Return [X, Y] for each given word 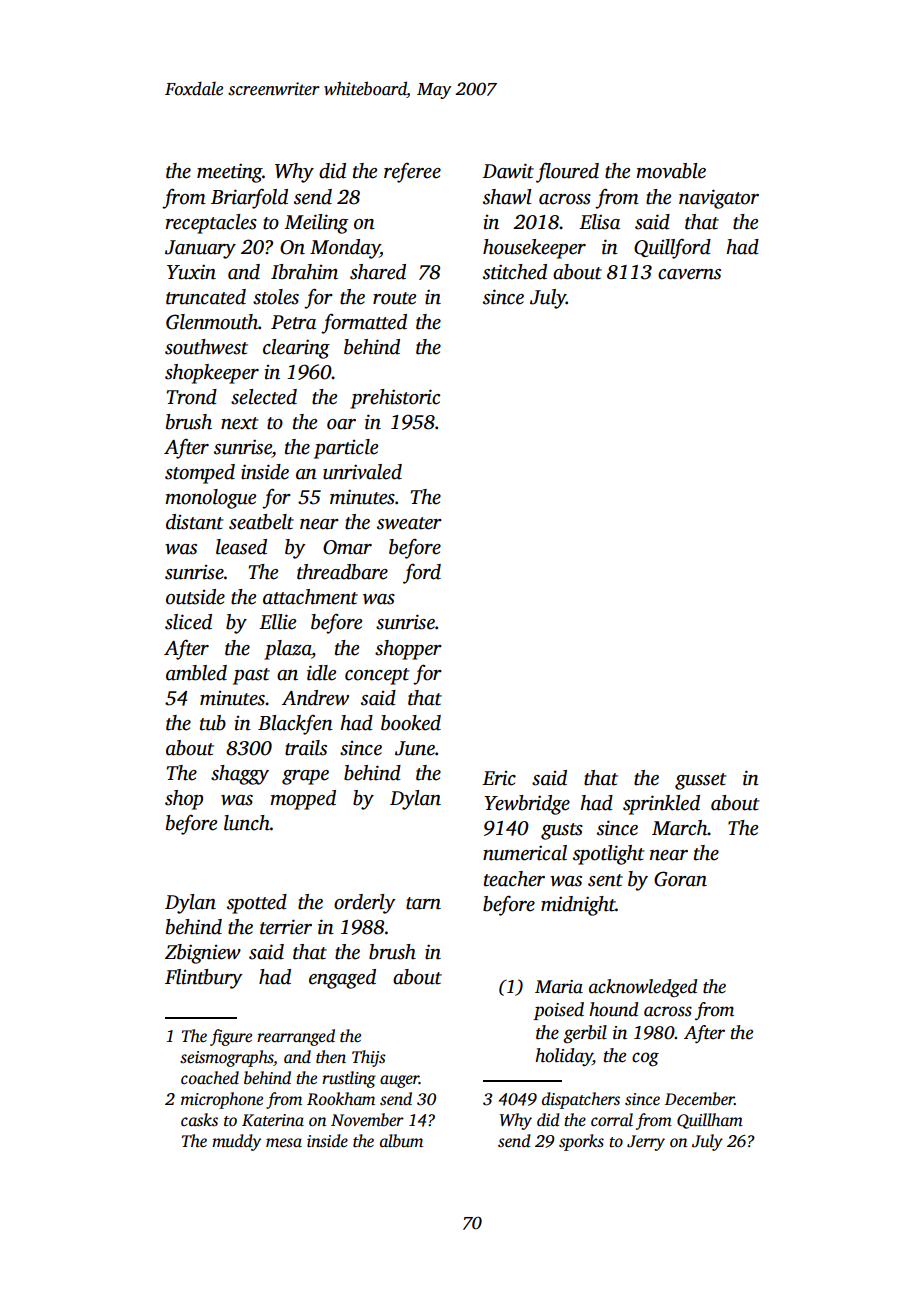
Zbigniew [203, 954]
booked [411, 723]
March [680, 828]
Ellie [277, 622]
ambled [196, 673]
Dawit [508, 171]
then [331, 1056]
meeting [230, 173]
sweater [409, 523]
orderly [365, 904]
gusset [701, 781]
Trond [192, 397]
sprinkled [661, 805]
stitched [515, 272]
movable [671, 171]
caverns [689, 274]
